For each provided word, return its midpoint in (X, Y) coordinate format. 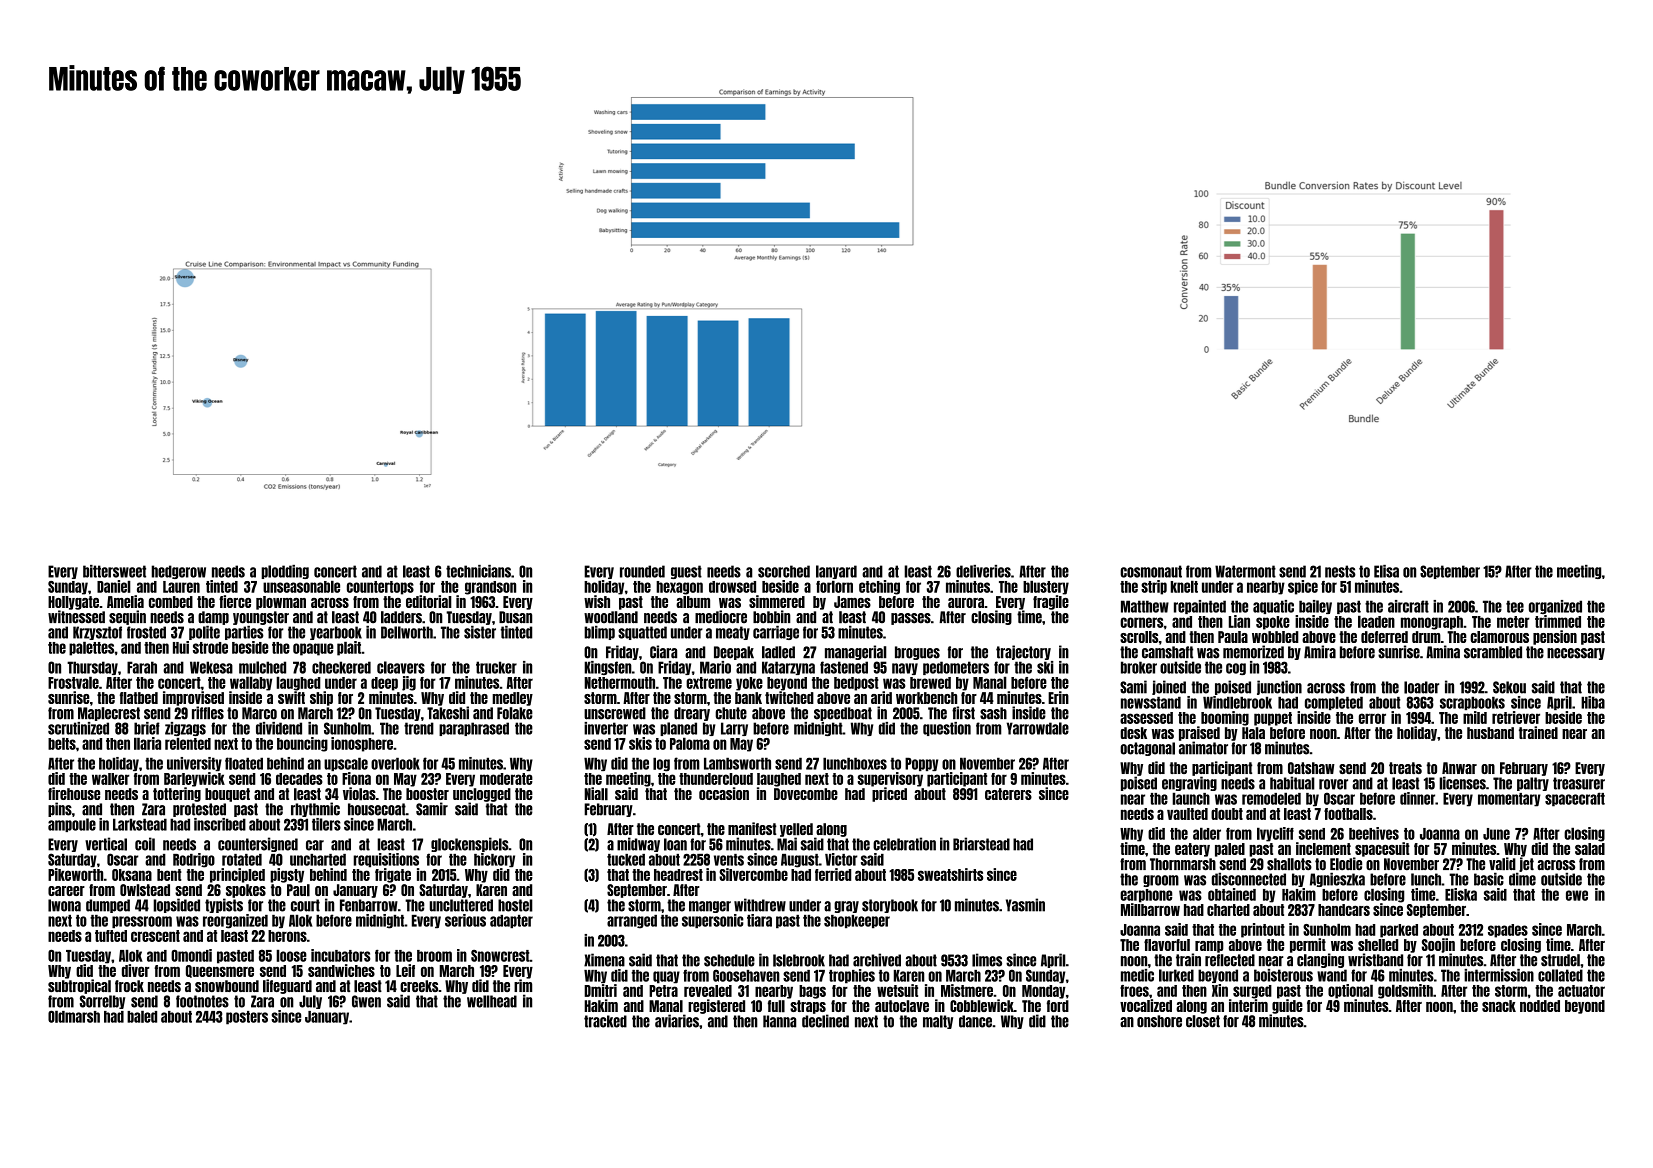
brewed (930, 683)
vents (729, 860)
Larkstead (140, 824)
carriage (776, 633)
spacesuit (1382, 849)
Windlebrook (1237, 702)
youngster (261, 618)
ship (321, 698)
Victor (841, 859)
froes (1134, 991)
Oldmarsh (74, 1016)
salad (1590, 849)
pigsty (287, 875)
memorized (1253, 652)
